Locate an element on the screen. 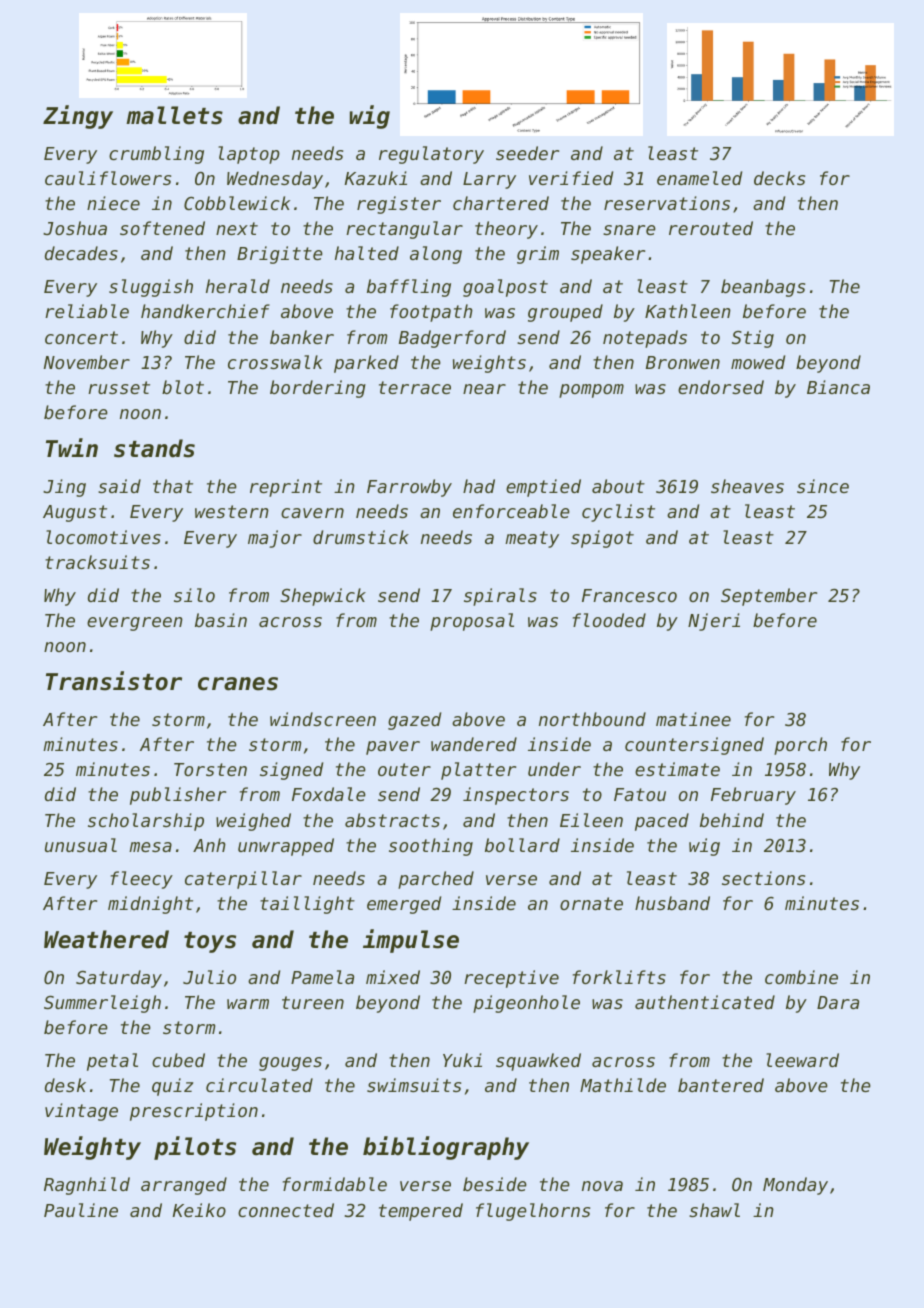  Twin is located at coordinates (72, 447).
